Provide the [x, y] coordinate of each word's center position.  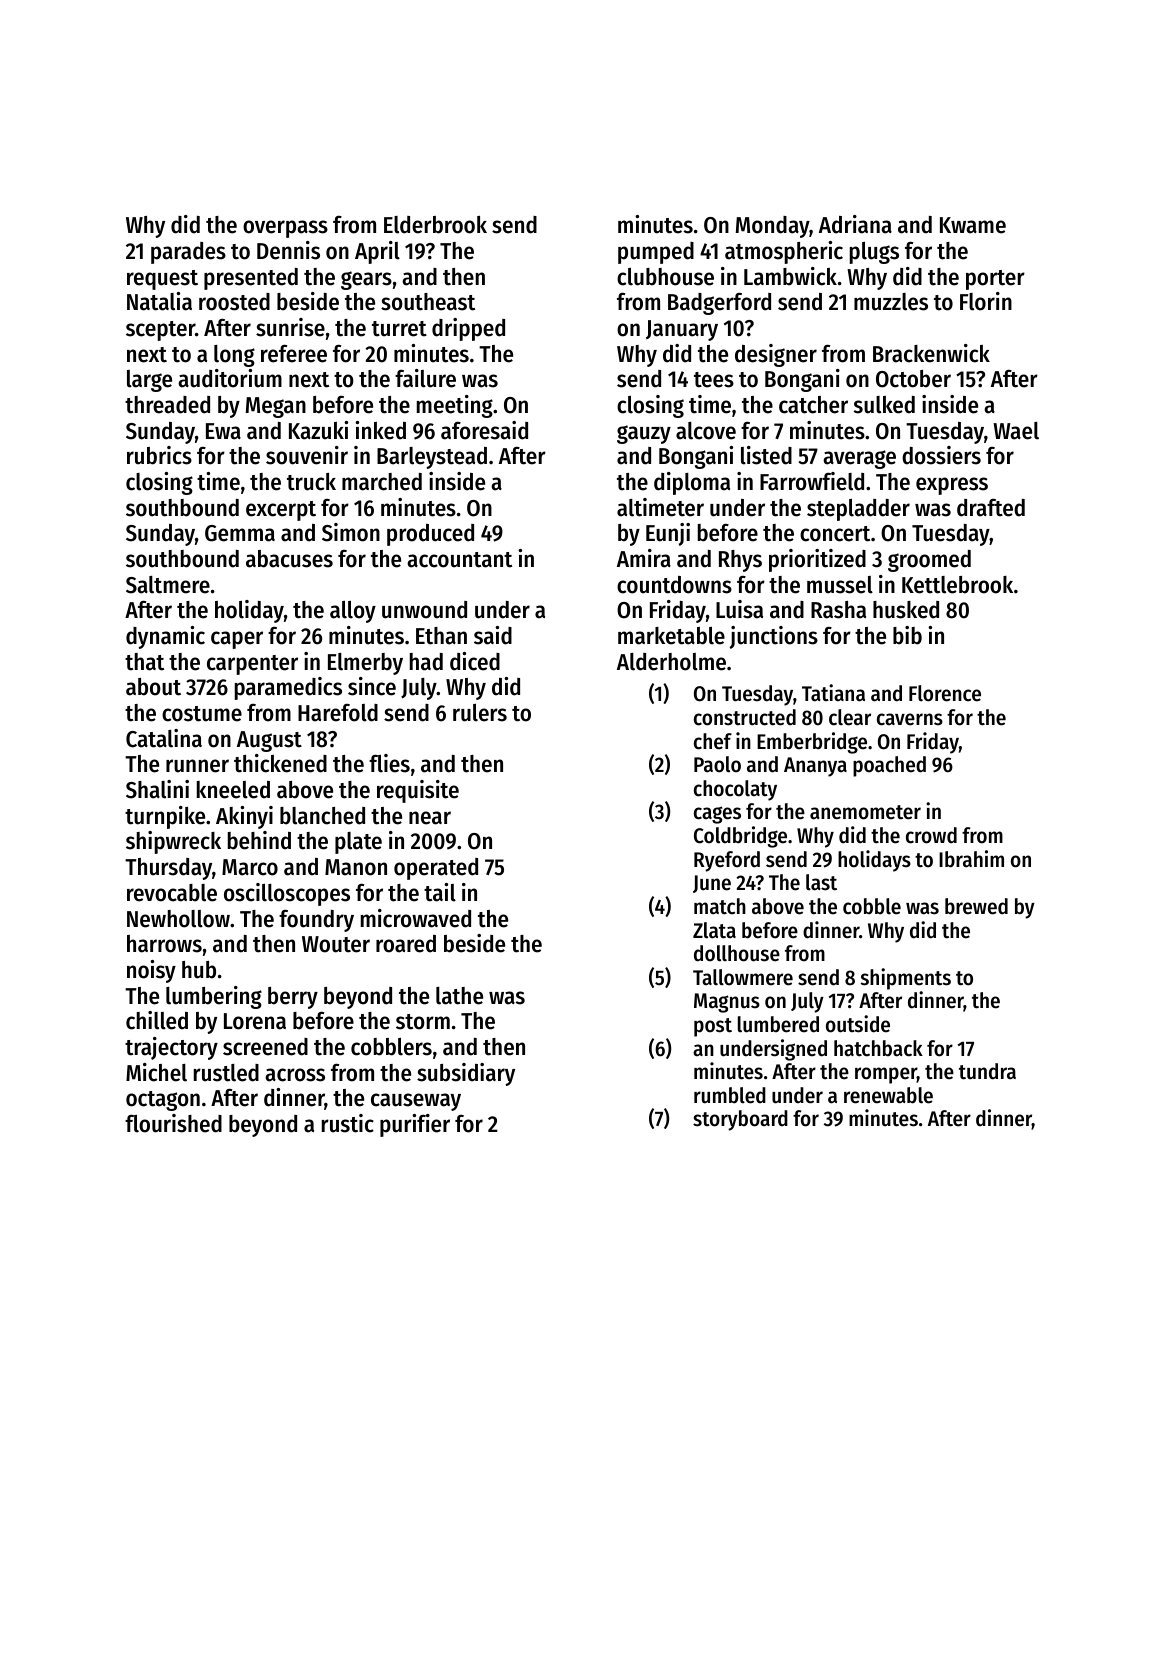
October [913, 379]
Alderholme [671, 662]
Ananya [815, 767]
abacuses [289, 559]
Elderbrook [435, 225]
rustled [226, 1073]
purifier [415, 1125]
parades [188, 253]
